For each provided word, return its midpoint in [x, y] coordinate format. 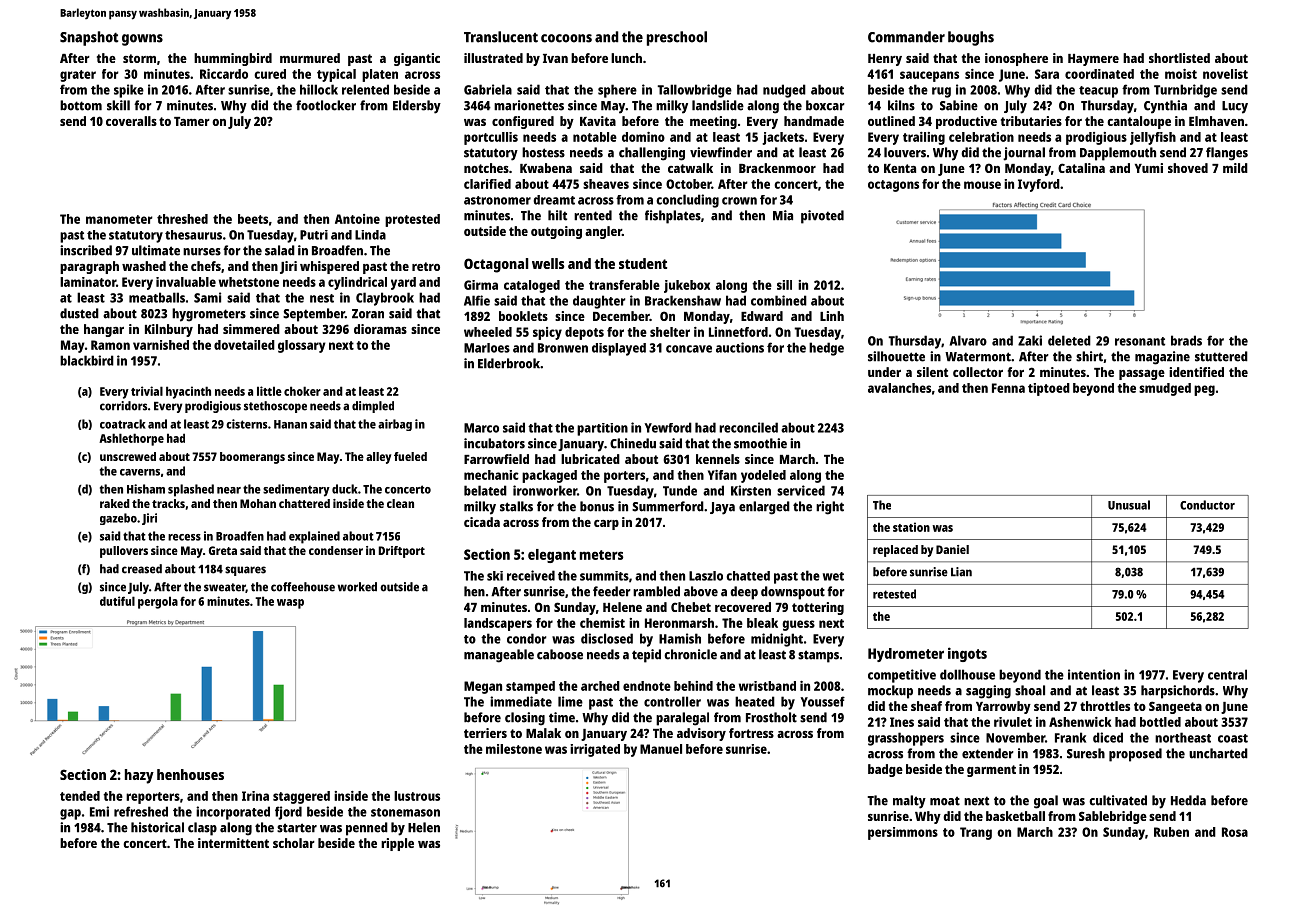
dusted [79, 313]
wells [548, 263]
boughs [971, 38]
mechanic [491, 475]
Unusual [1129, 505]
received [531, 575]
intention [1094, 674]
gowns [142, 40]
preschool [677, 38]
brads [1186, 340]
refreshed [141, 811]
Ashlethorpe [131, 439]
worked [357, 587]
